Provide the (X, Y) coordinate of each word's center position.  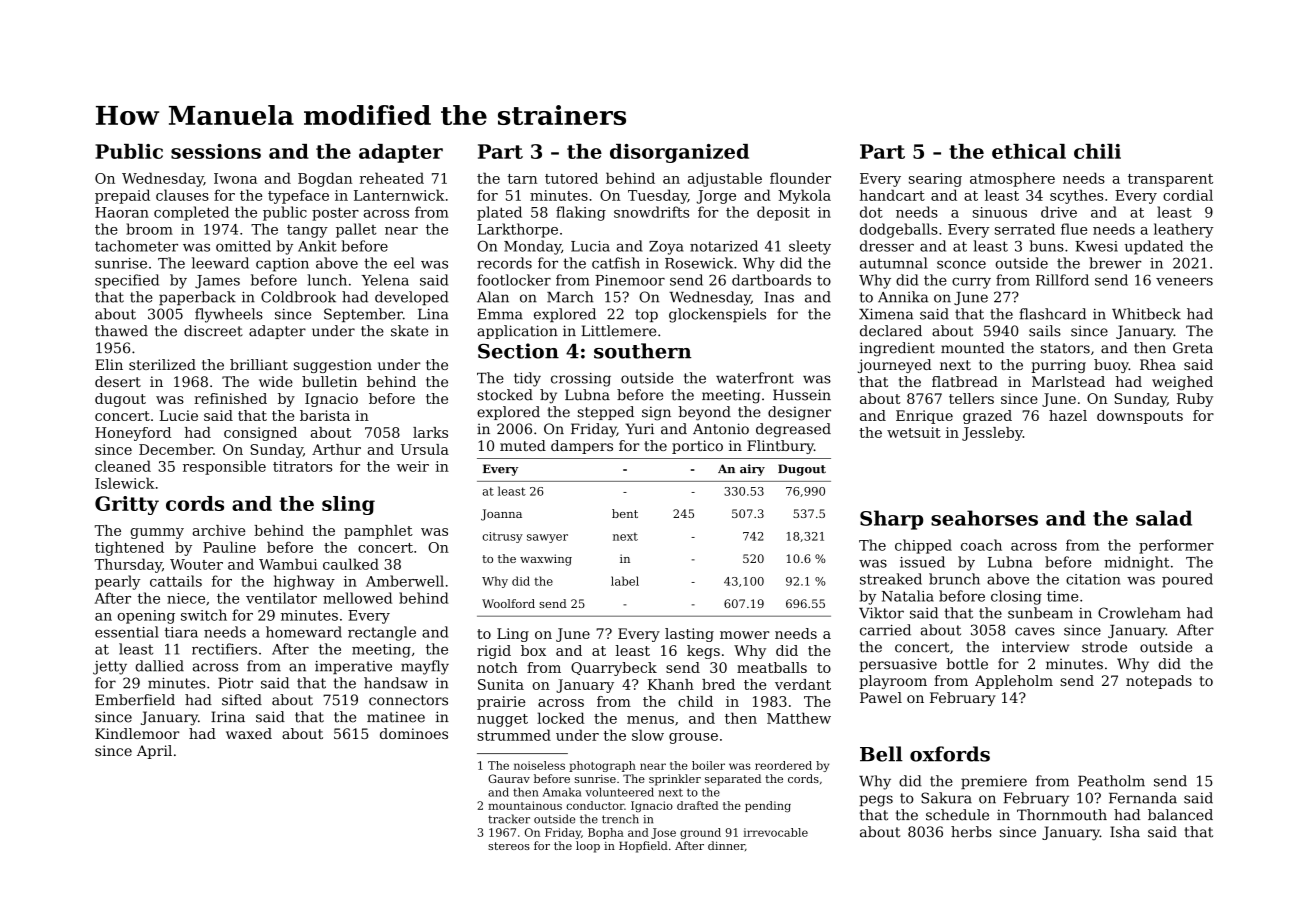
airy (752, 470)
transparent (1170, 180)
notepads (1159, 682)
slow (648, 735)
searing (935, 180)
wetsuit (914, 432)
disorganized (679, 153)
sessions (216, 151)
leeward (220, 263)
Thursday (128, 565)
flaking (581, 213)
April (154, 752)
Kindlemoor (137, 733)
